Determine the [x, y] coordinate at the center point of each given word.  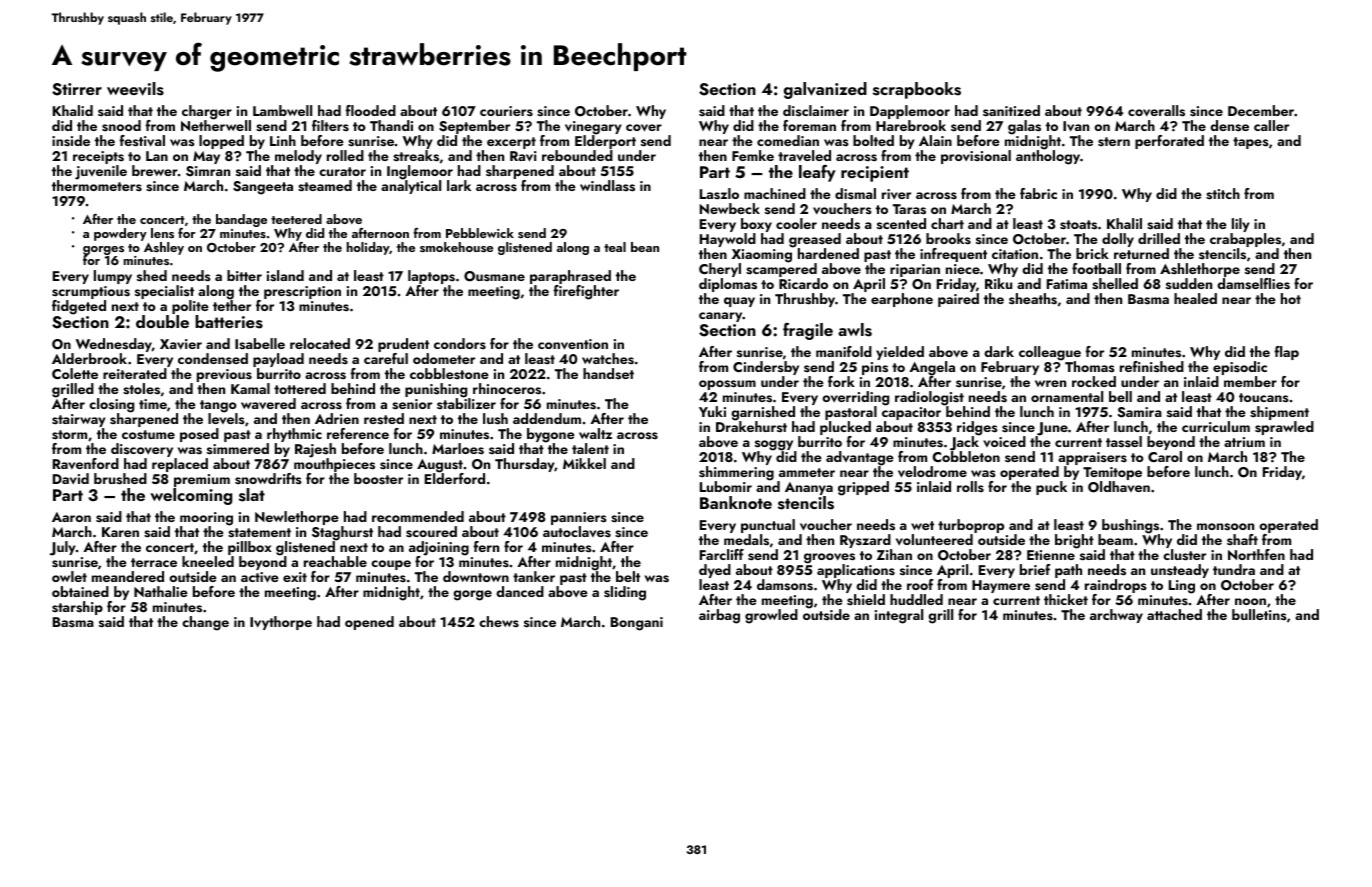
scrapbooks [917, 90]
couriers [506, 111]
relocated [320, 343]
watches [608, 359]
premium [202, 480]
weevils [135, 89]
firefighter [586, 292]
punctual [768, 526]
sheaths [1033, 299]
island [285, 276]
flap [1286, 353]
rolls [970, 486]
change [205, 623]
